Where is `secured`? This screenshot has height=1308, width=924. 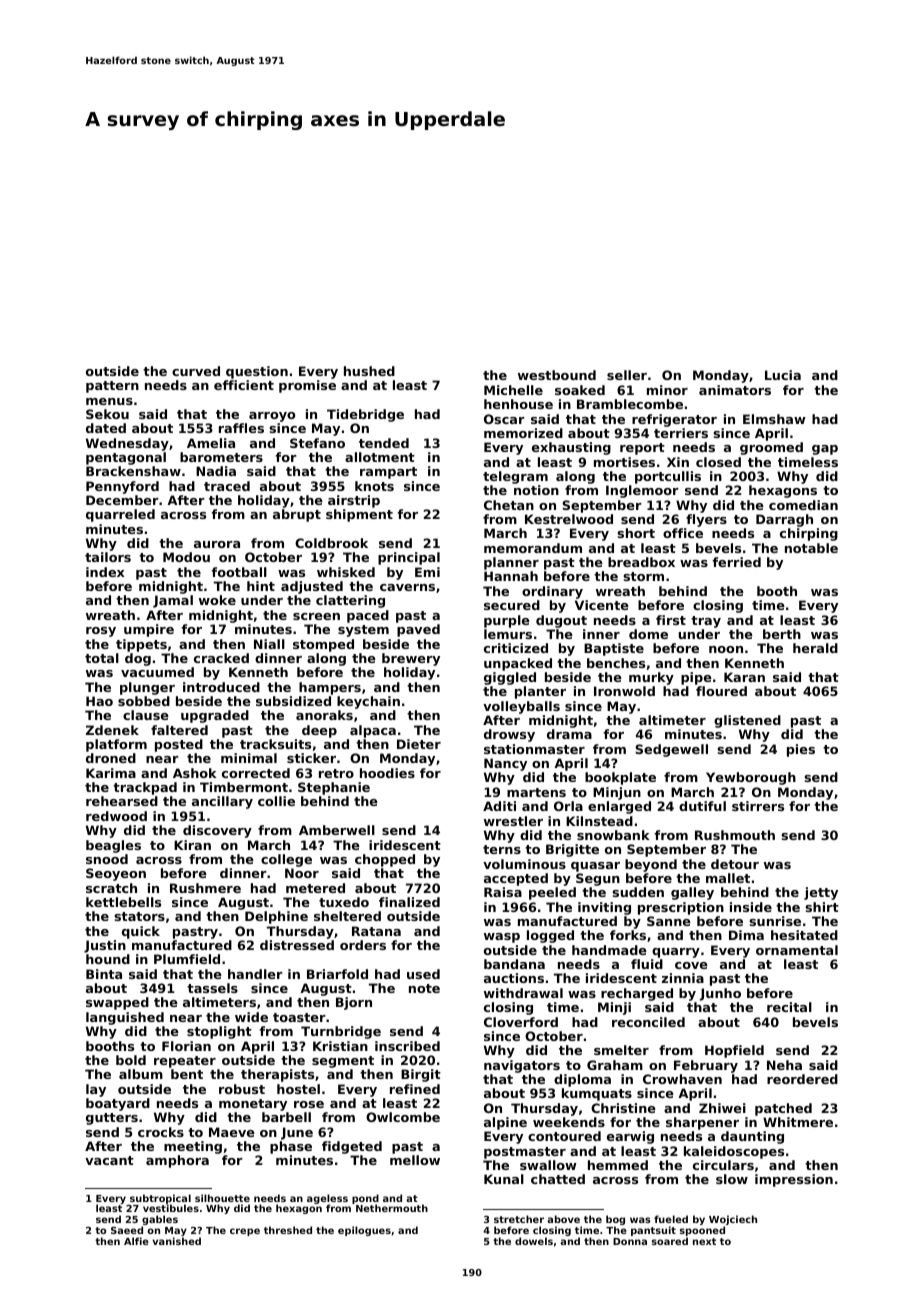 secured is located at coordinates (512, 605).
